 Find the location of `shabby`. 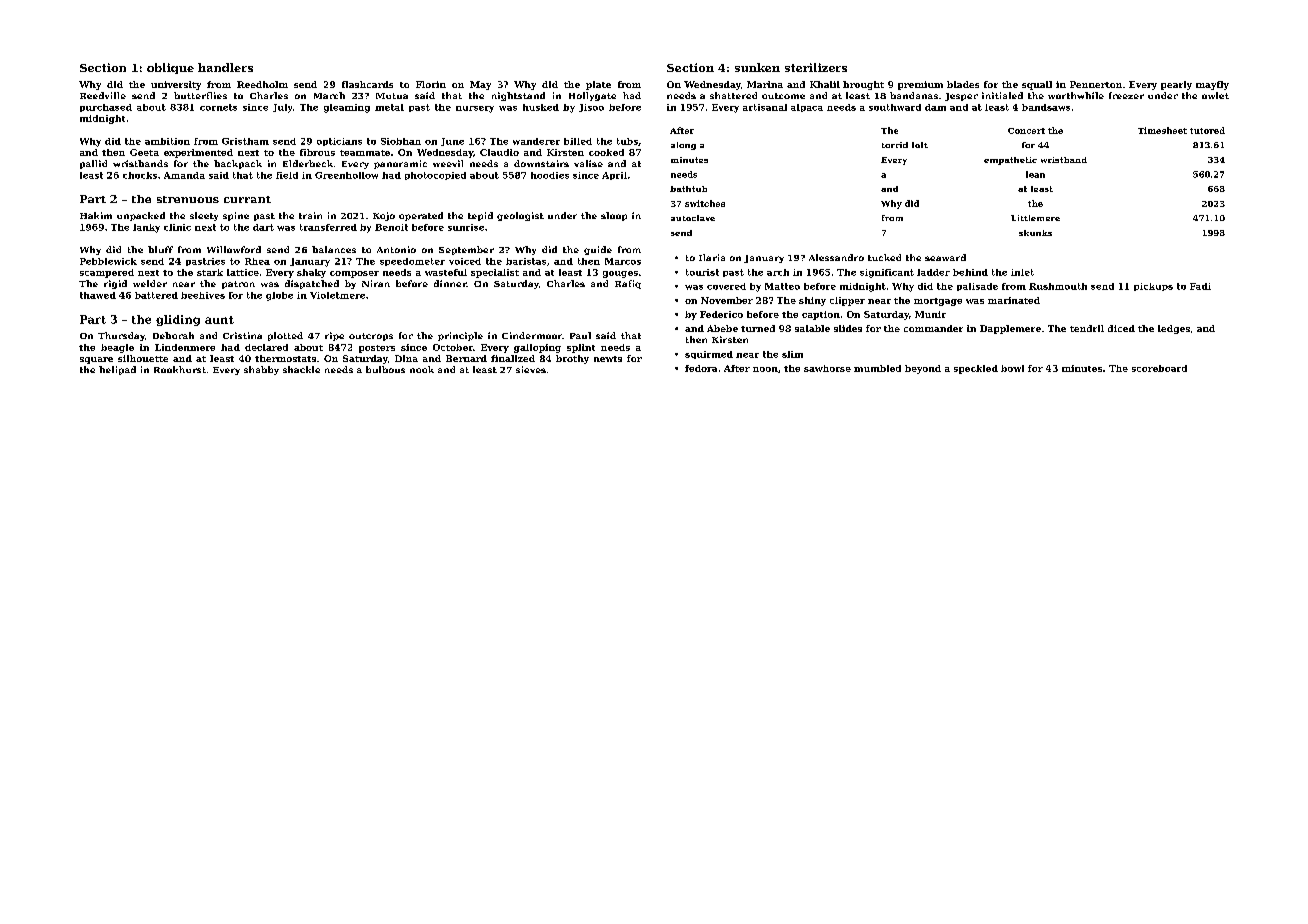

shabby is located at coordinates (261, 370).
